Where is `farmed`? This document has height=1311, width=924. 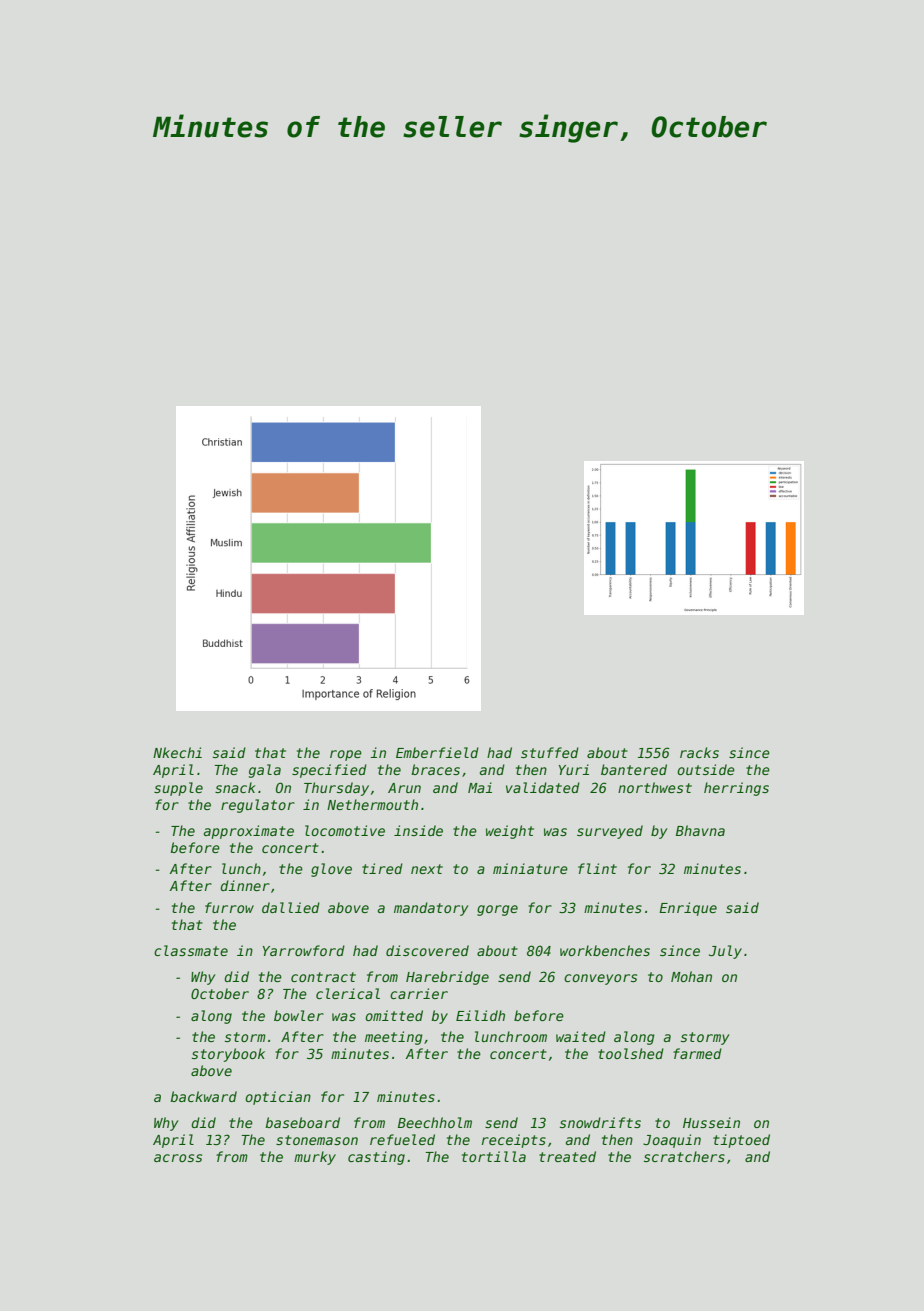
farmed is located at coordinates (697, 1053).
